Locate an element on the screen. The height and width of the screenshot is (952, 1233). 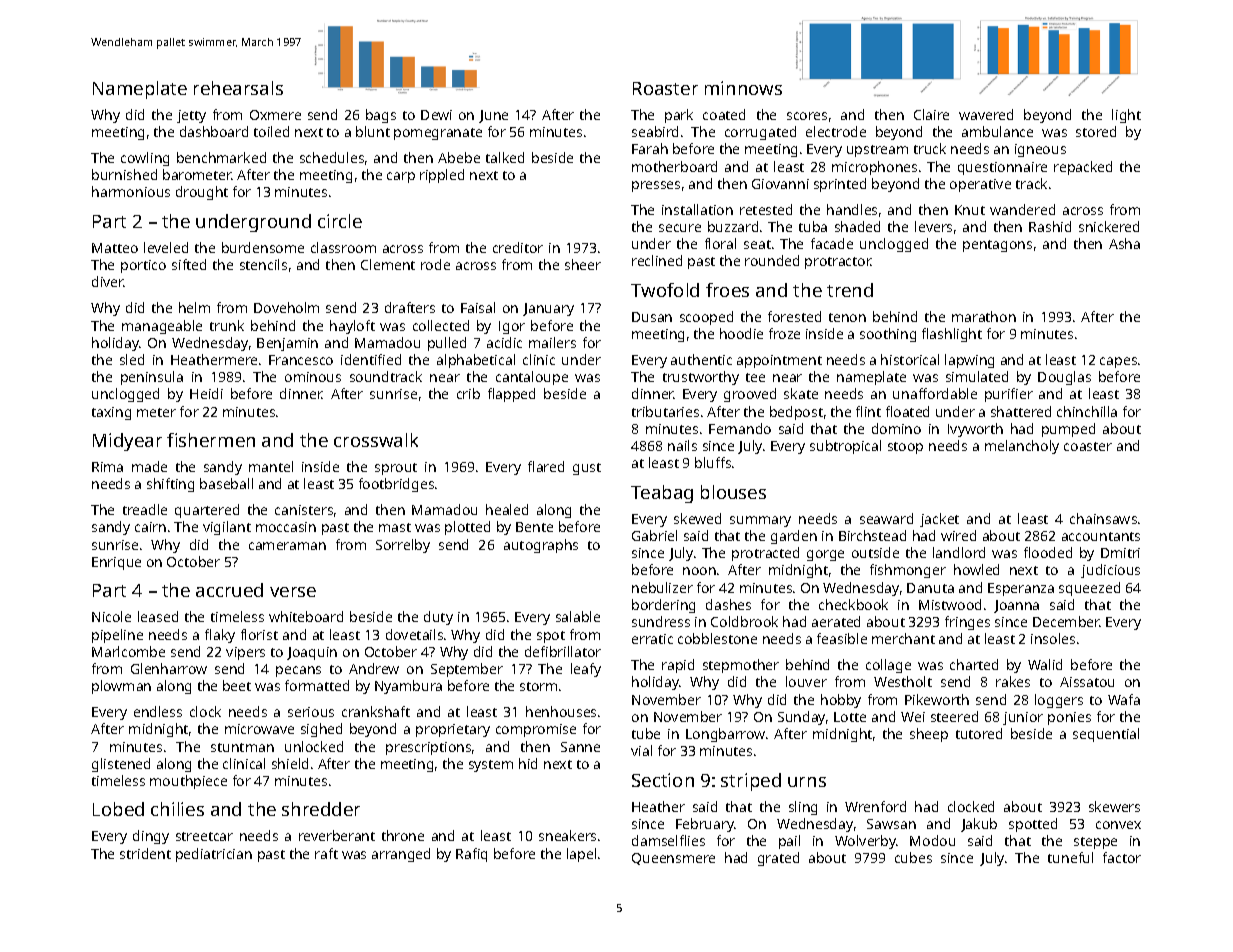
Roaster is located at coordinates (665, 88).
